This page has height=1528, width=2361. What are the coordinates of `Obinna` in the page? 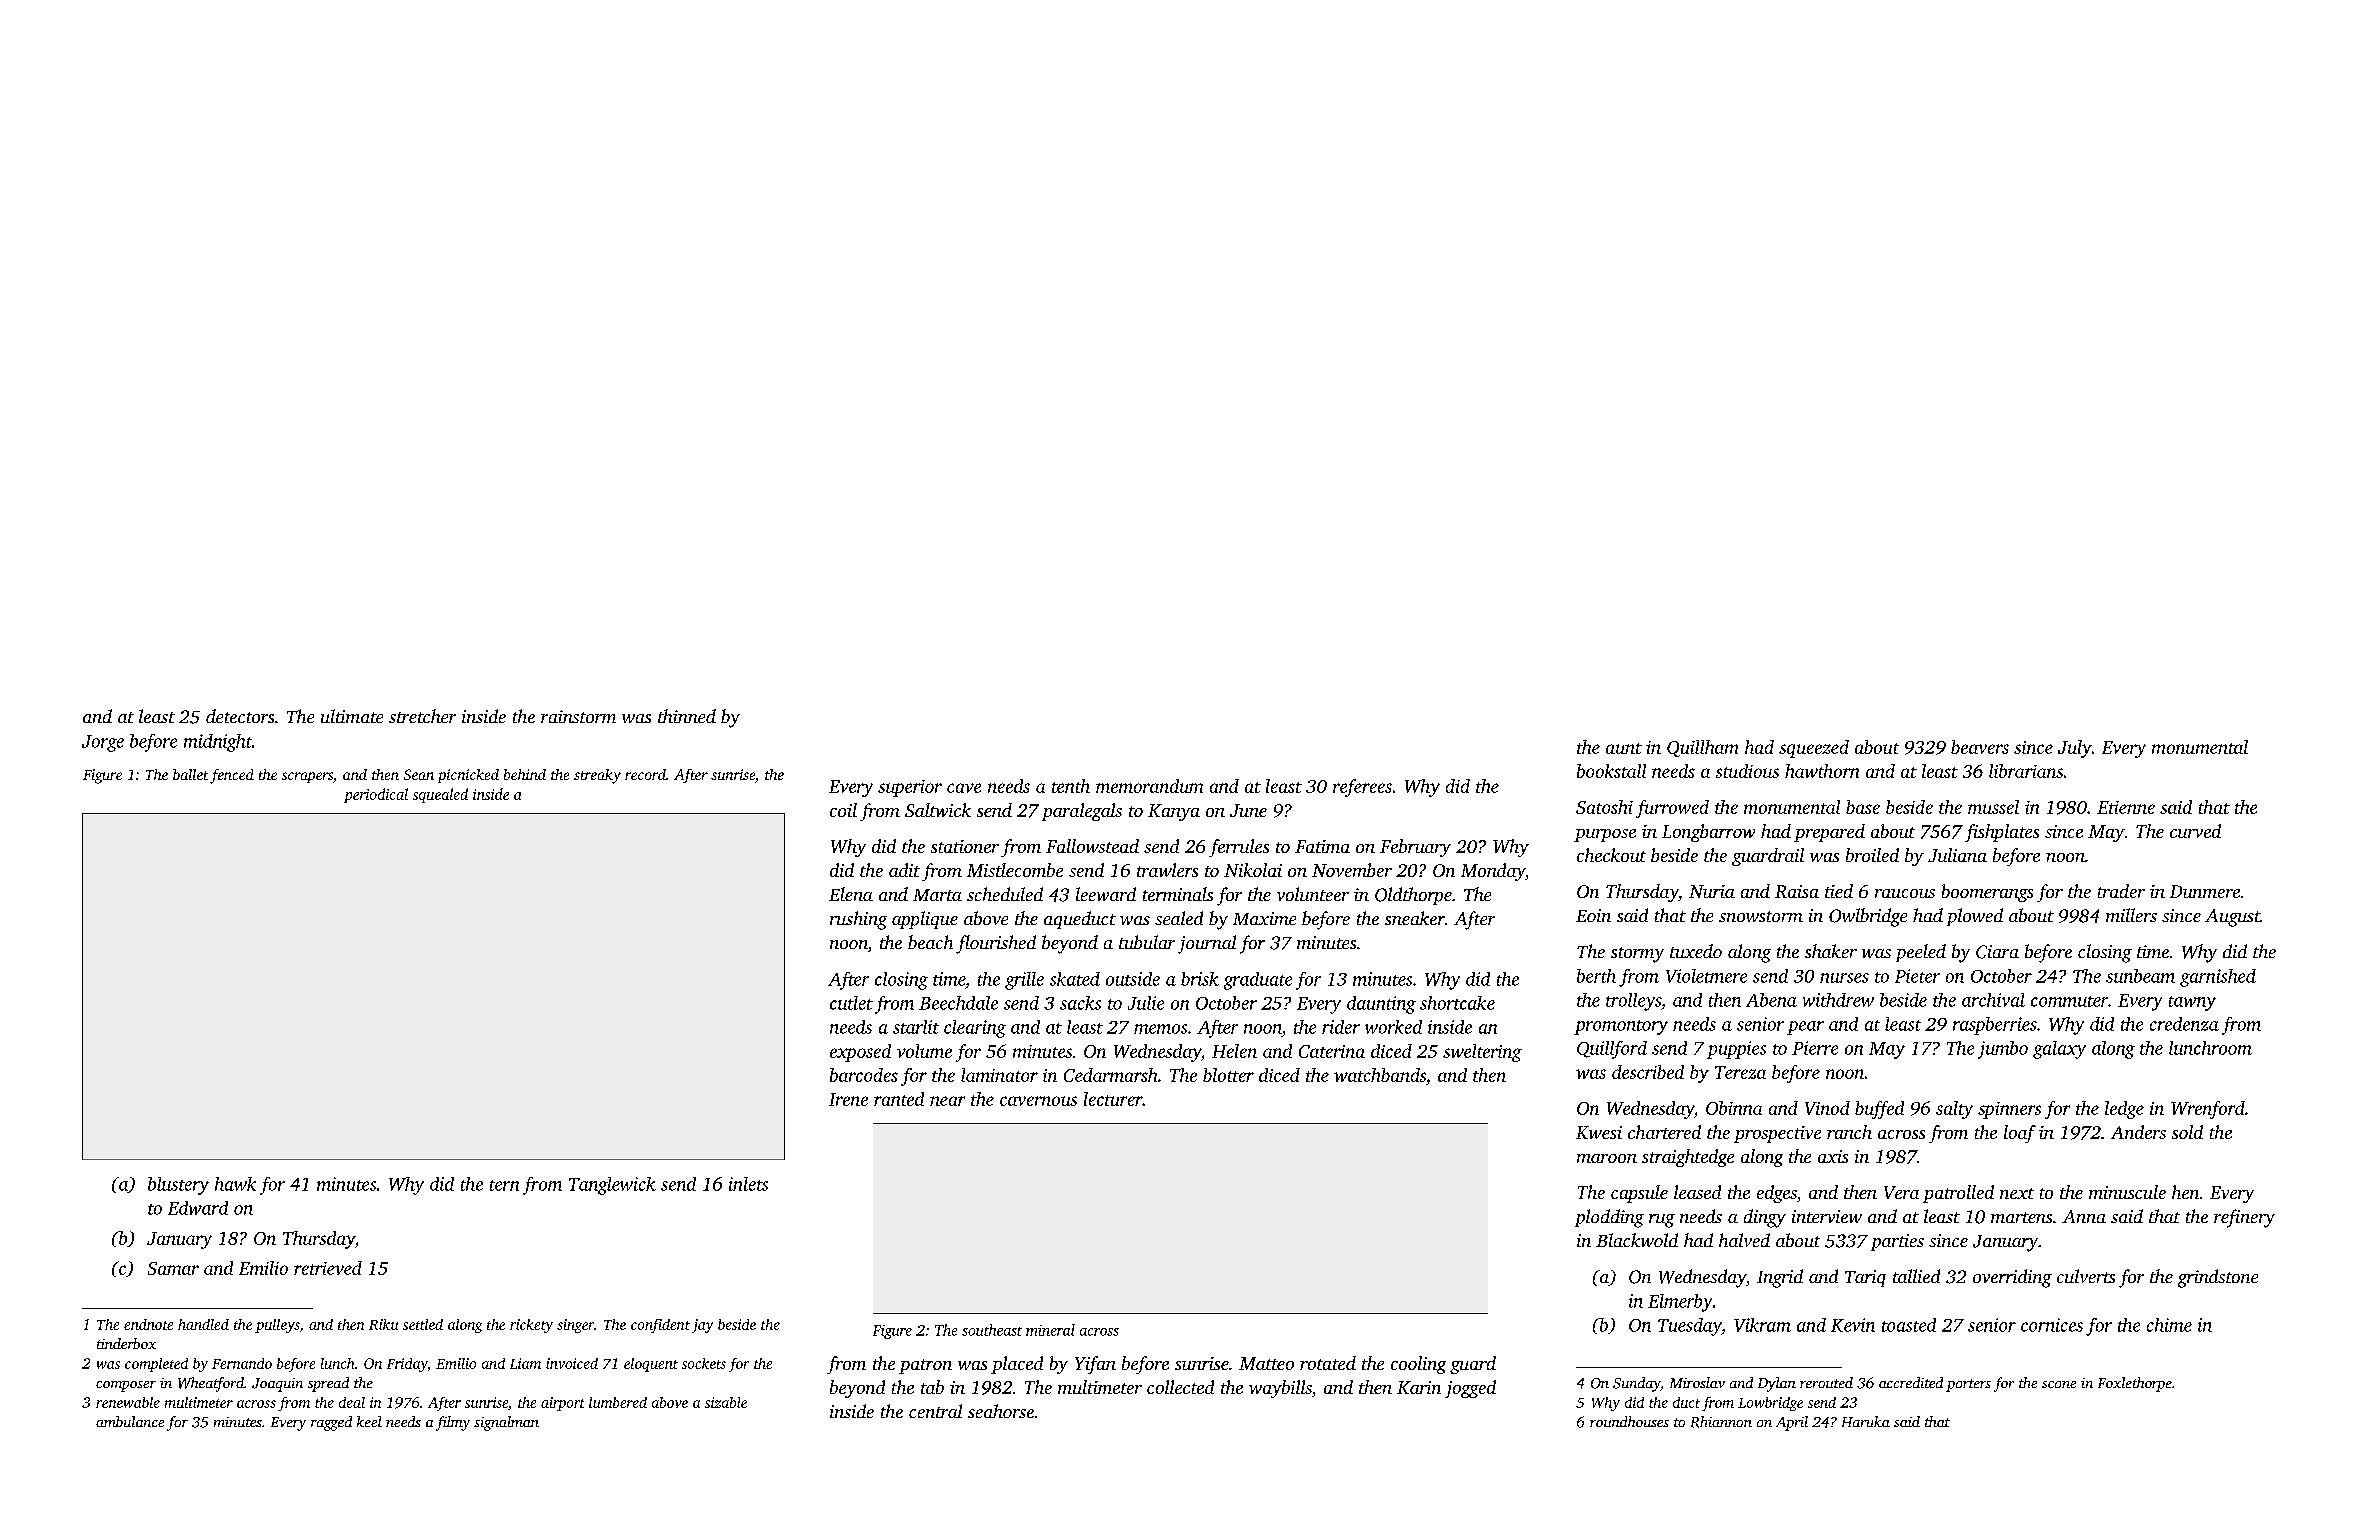 It's located at (1734, 1108).
